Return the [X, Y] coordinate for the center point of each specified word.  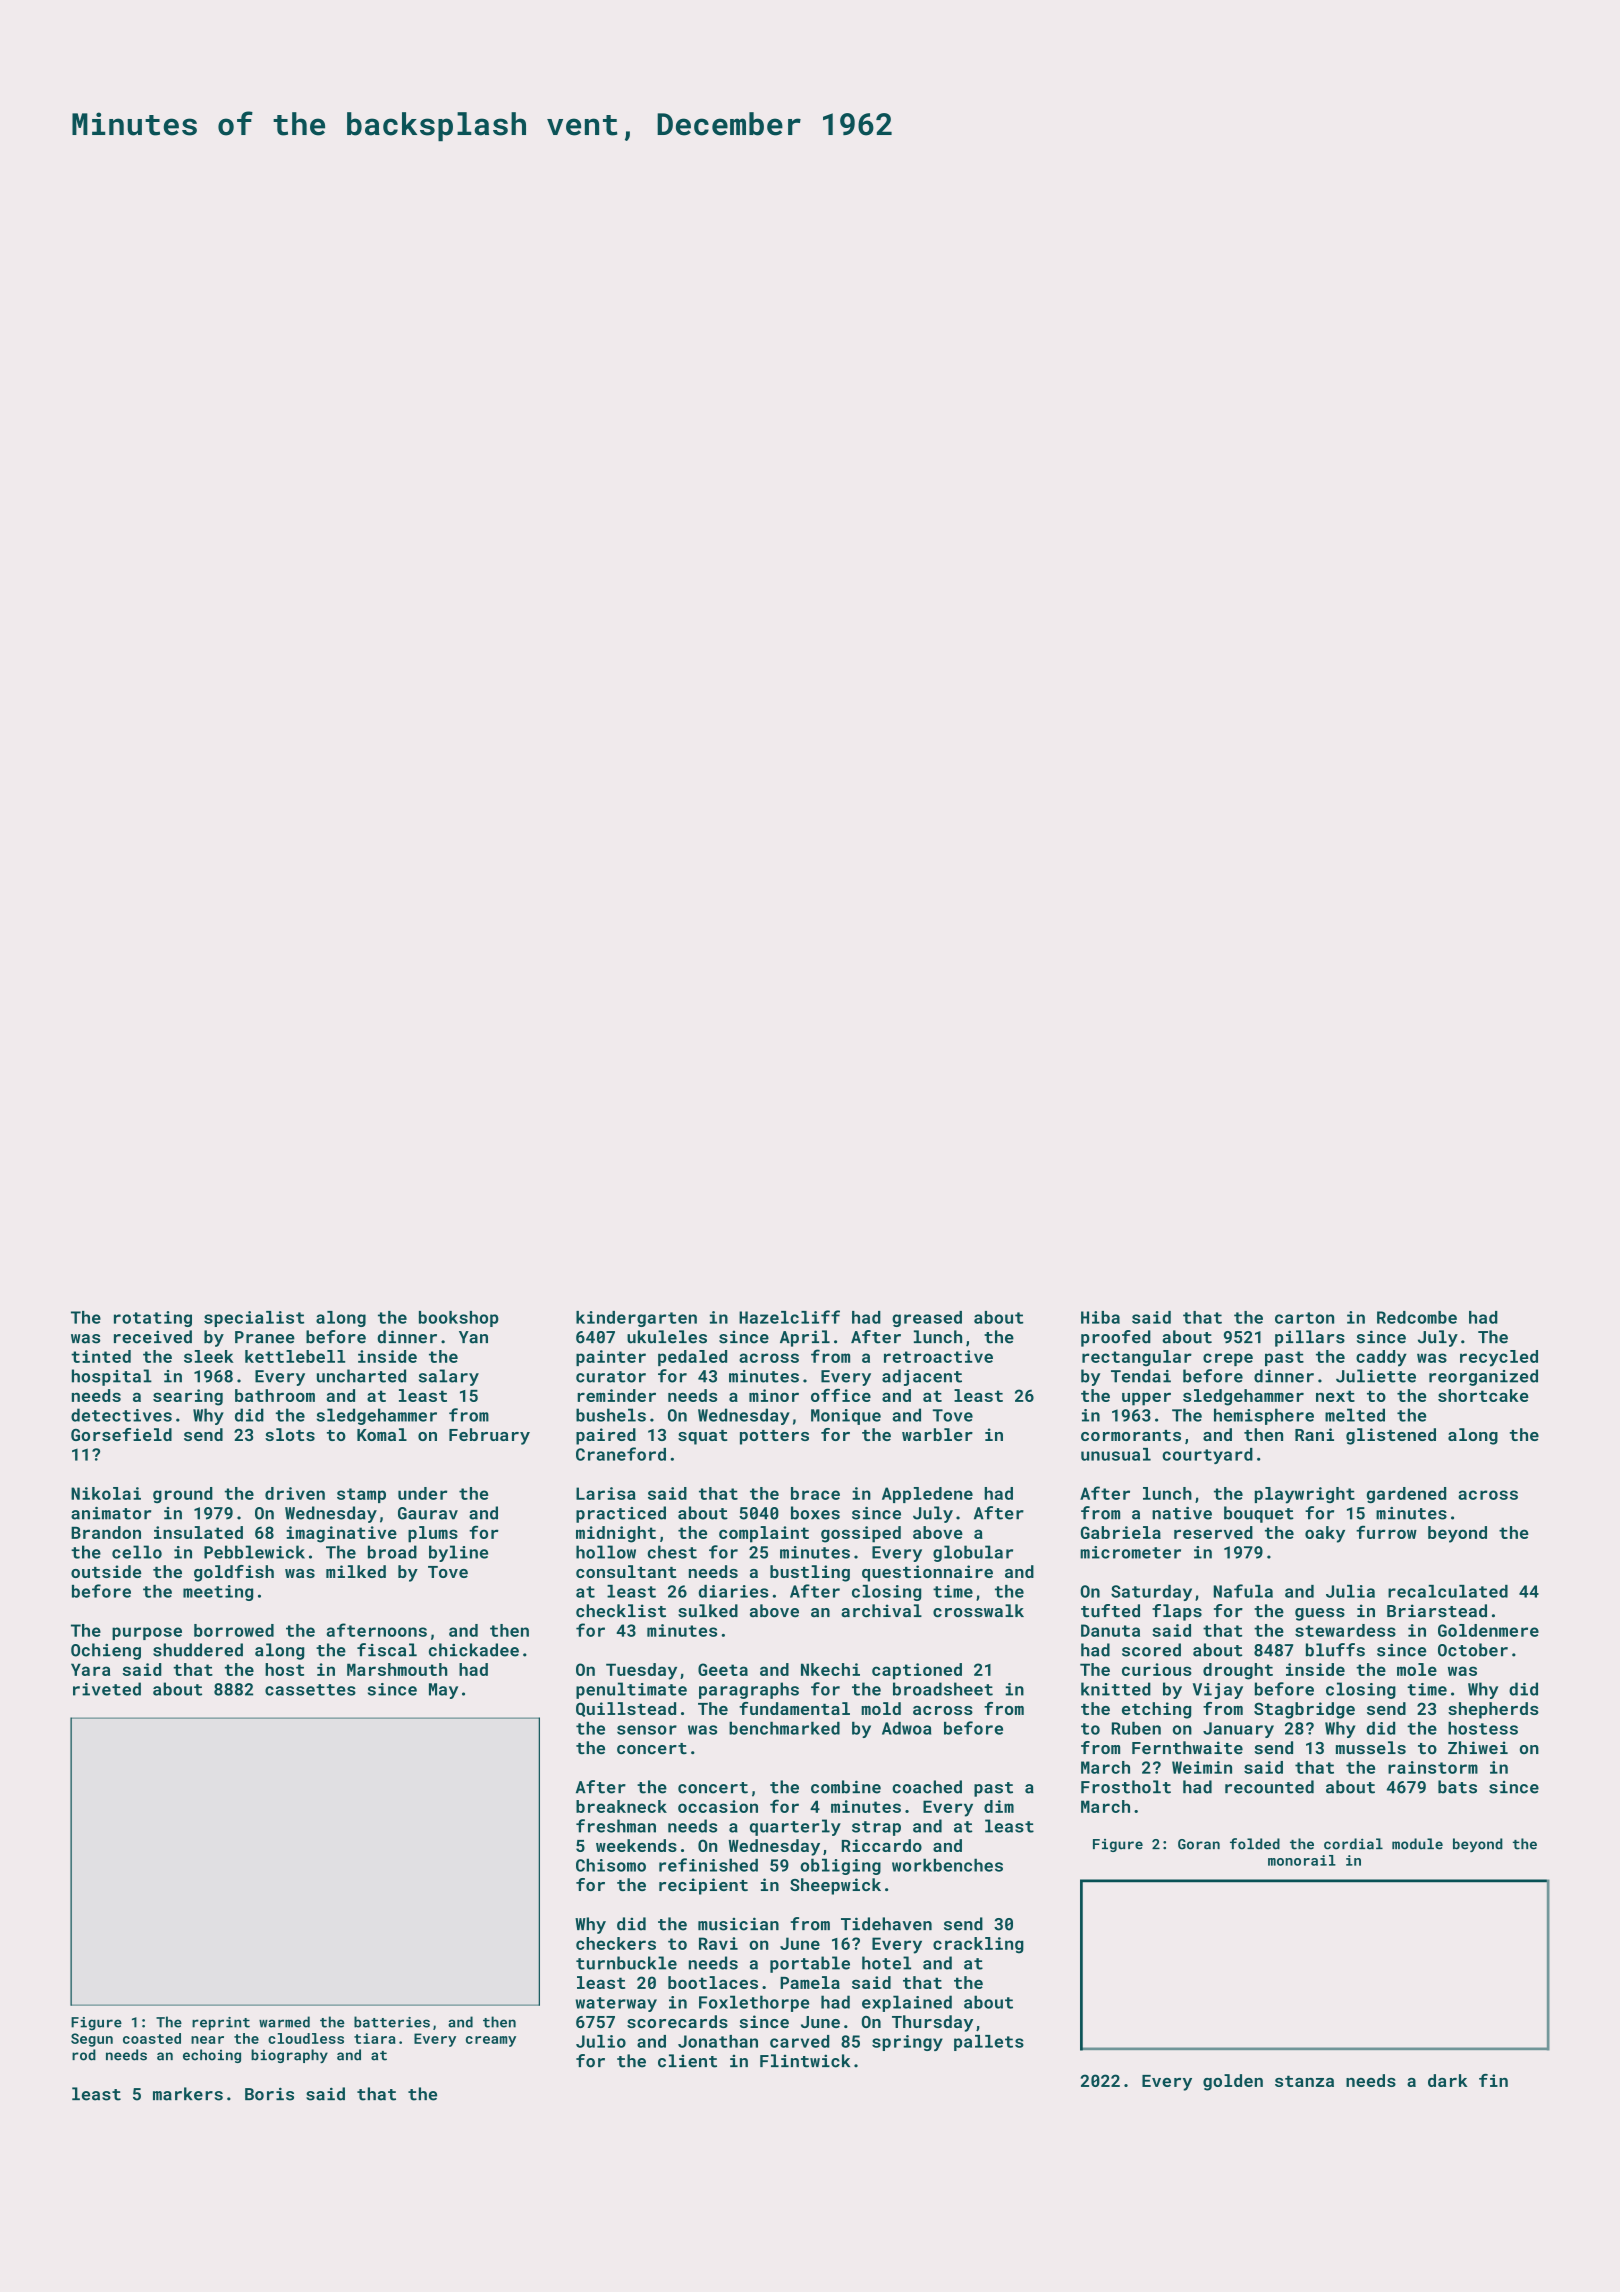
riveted [107, 1689]
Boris [269, 2094]
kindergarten [636, 1319]
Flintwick [805, 2061]
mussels [1371, 1748]
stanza [1304, 2081]
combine [846, 1787]
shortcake [1483, 1395]
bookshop [459, 1319]
